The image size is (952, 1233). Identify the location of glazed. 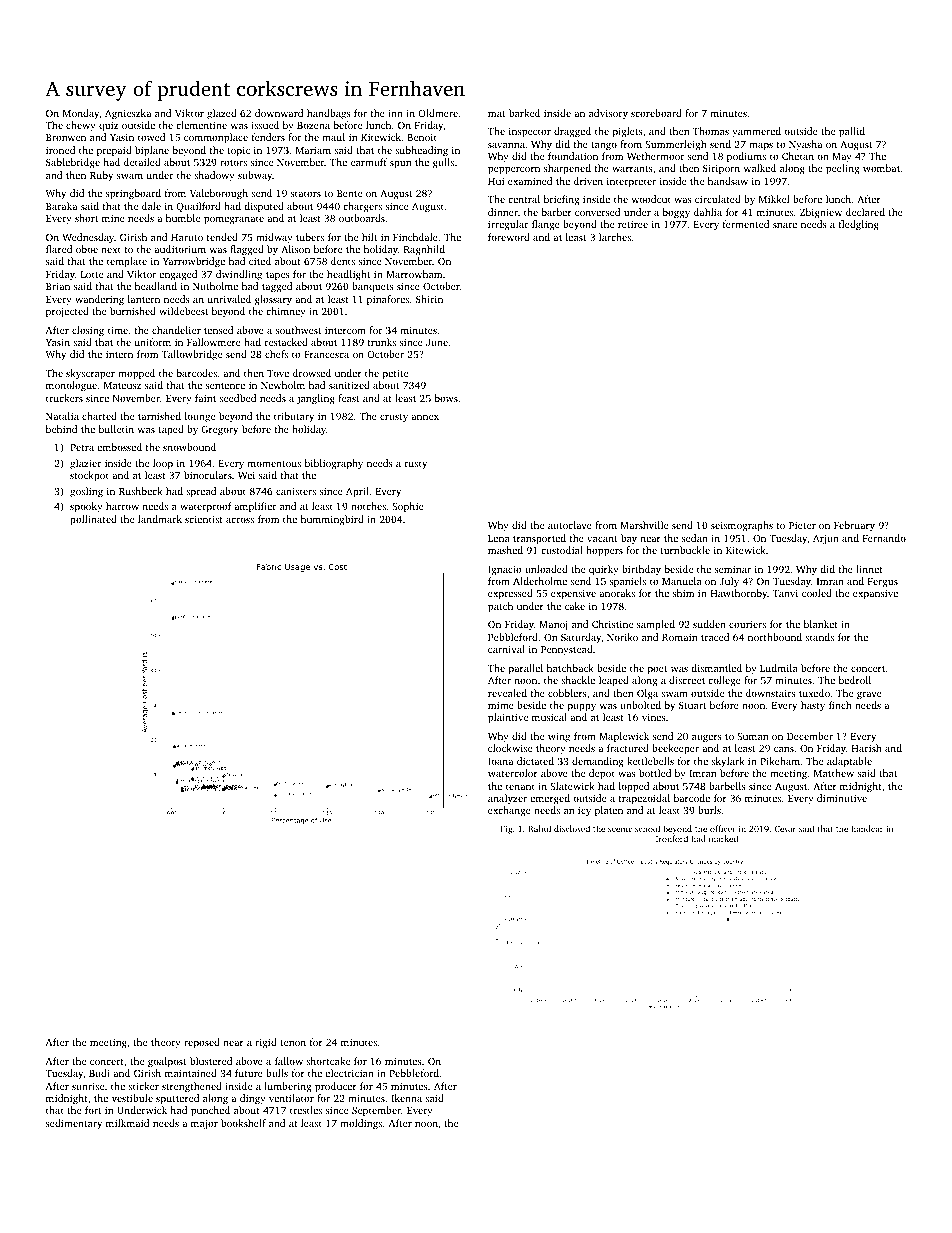
(222, 114).
